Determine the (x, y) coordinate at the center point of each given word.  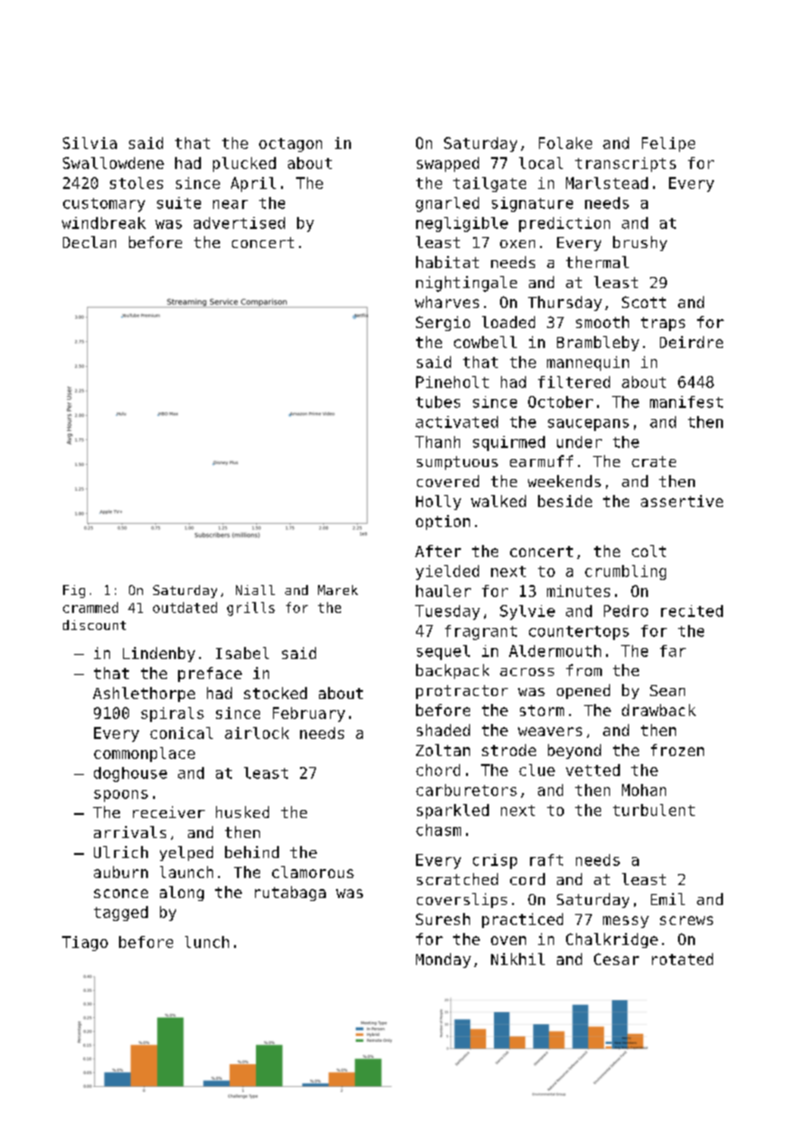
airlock (257, 733)
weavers (550, 731)
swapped (448, 164)
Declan (89, 242)
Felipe (668, 144)
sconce (121, 893)
